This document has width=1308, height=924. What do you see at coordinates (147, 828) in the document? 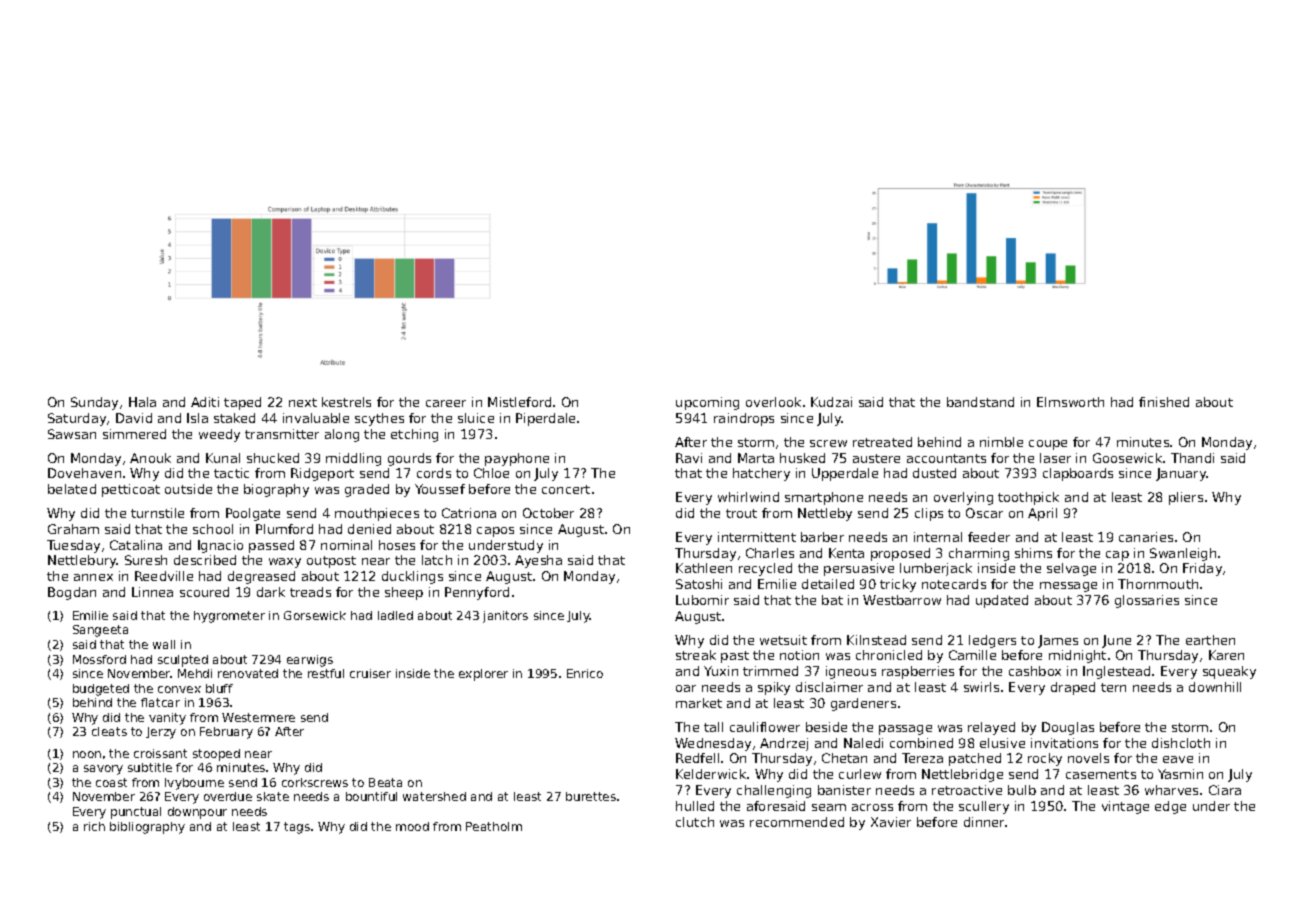
I see `bibliography` at bounding box center [147, 828].
